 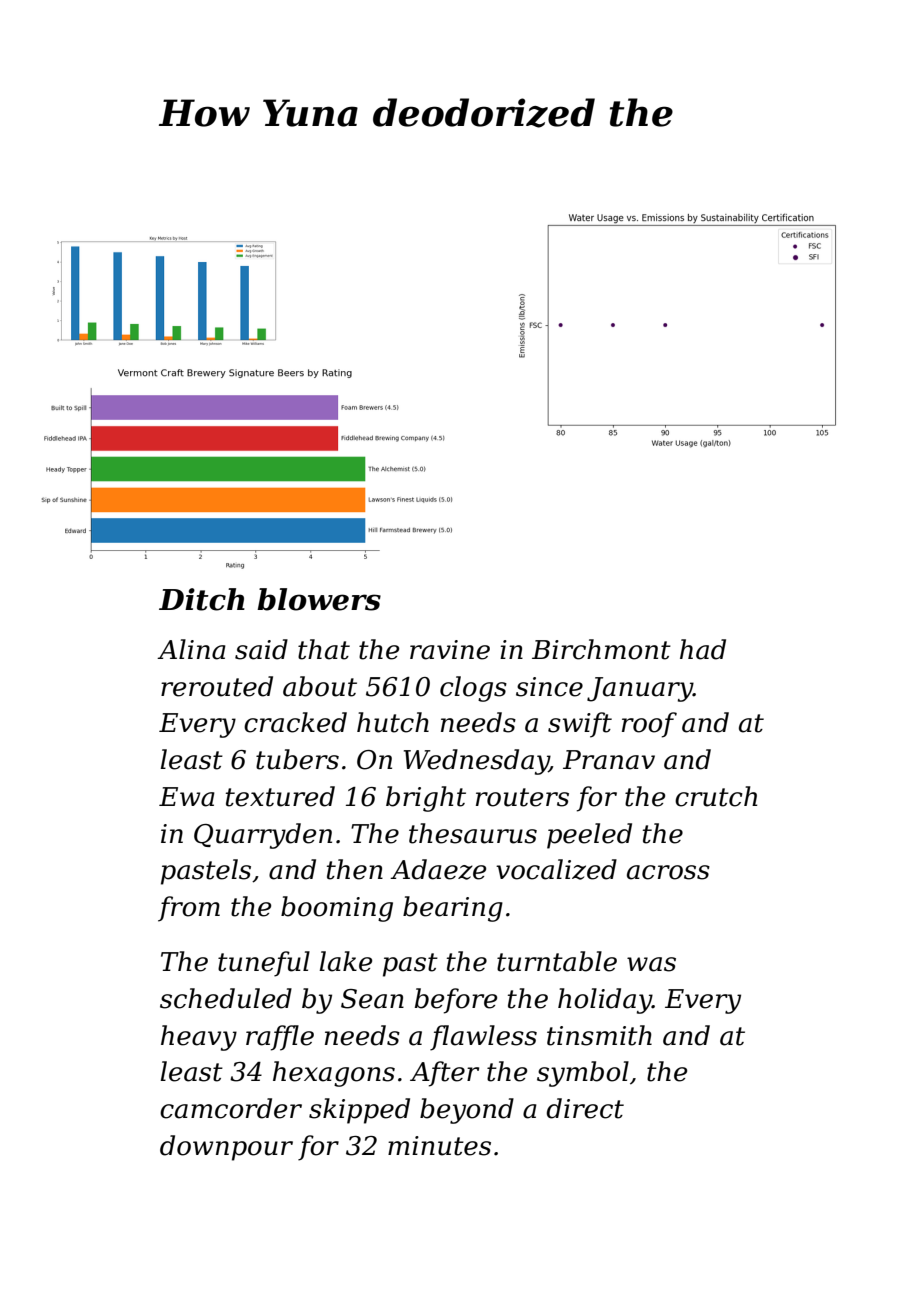 I want to click on camcorder, so click(x=231, y=1108).
